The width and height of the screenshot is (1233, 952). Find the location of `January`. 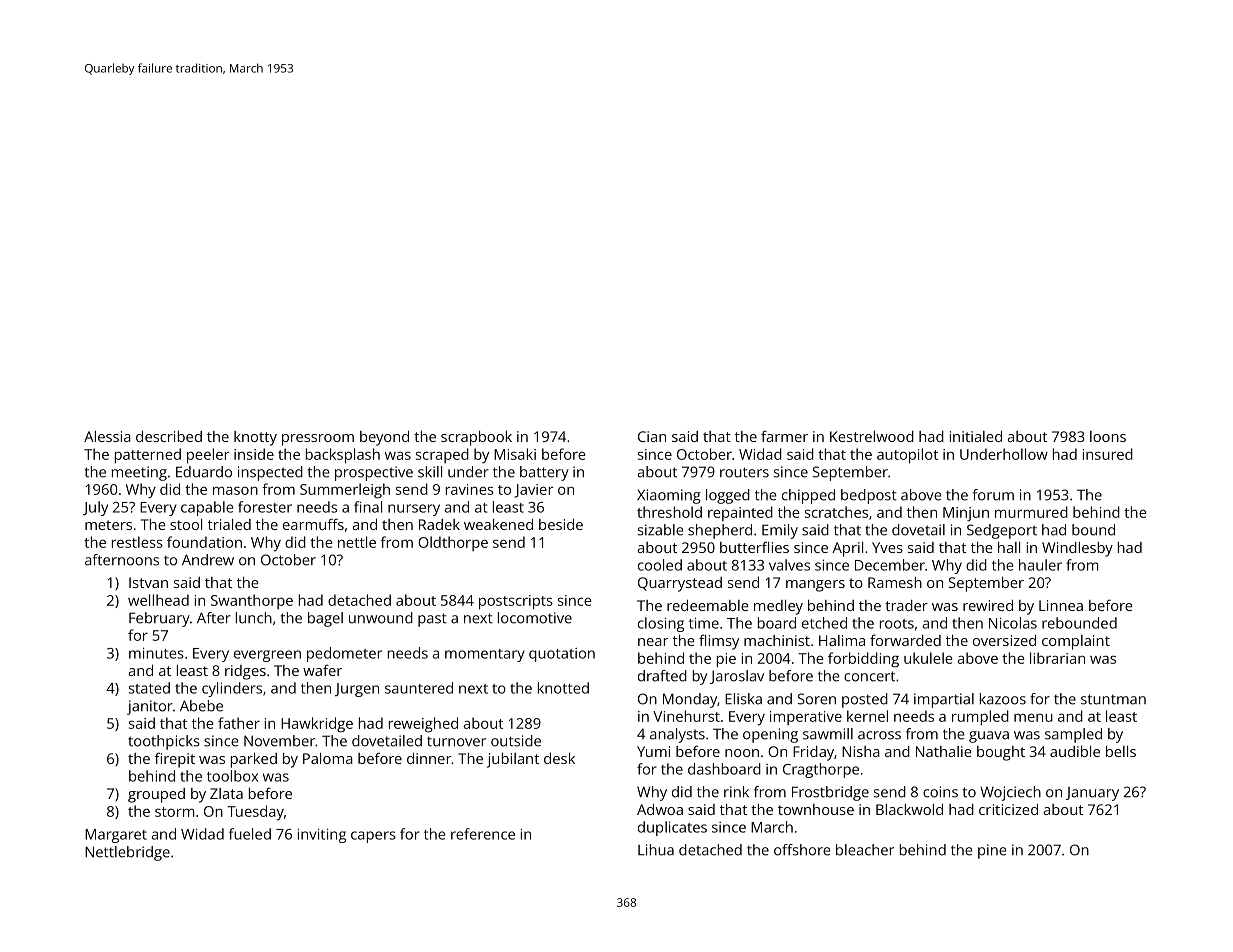

January is located at coordinates (1092, 794).
